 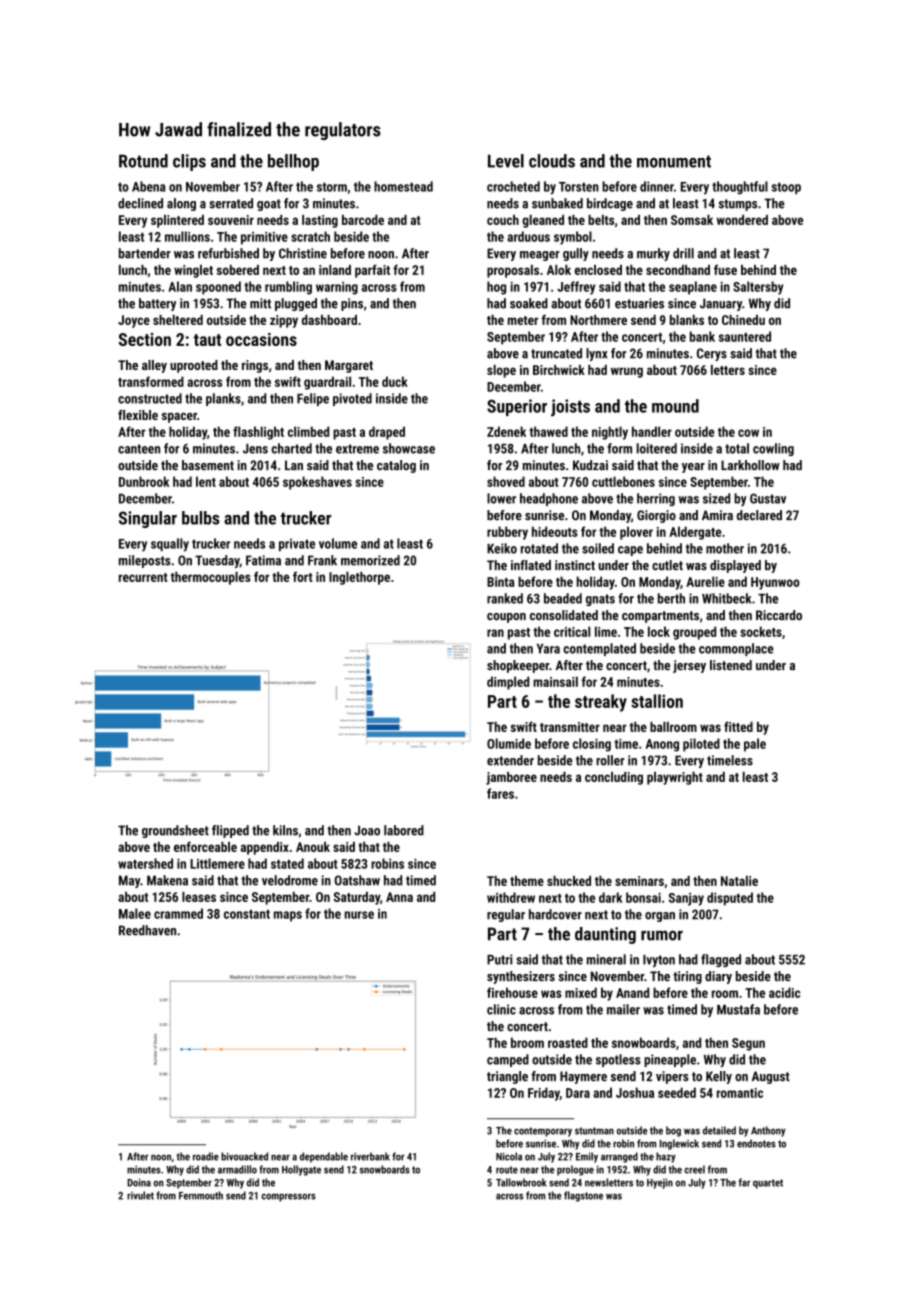 I want to click on rotated, so click(x=539, y=548).
